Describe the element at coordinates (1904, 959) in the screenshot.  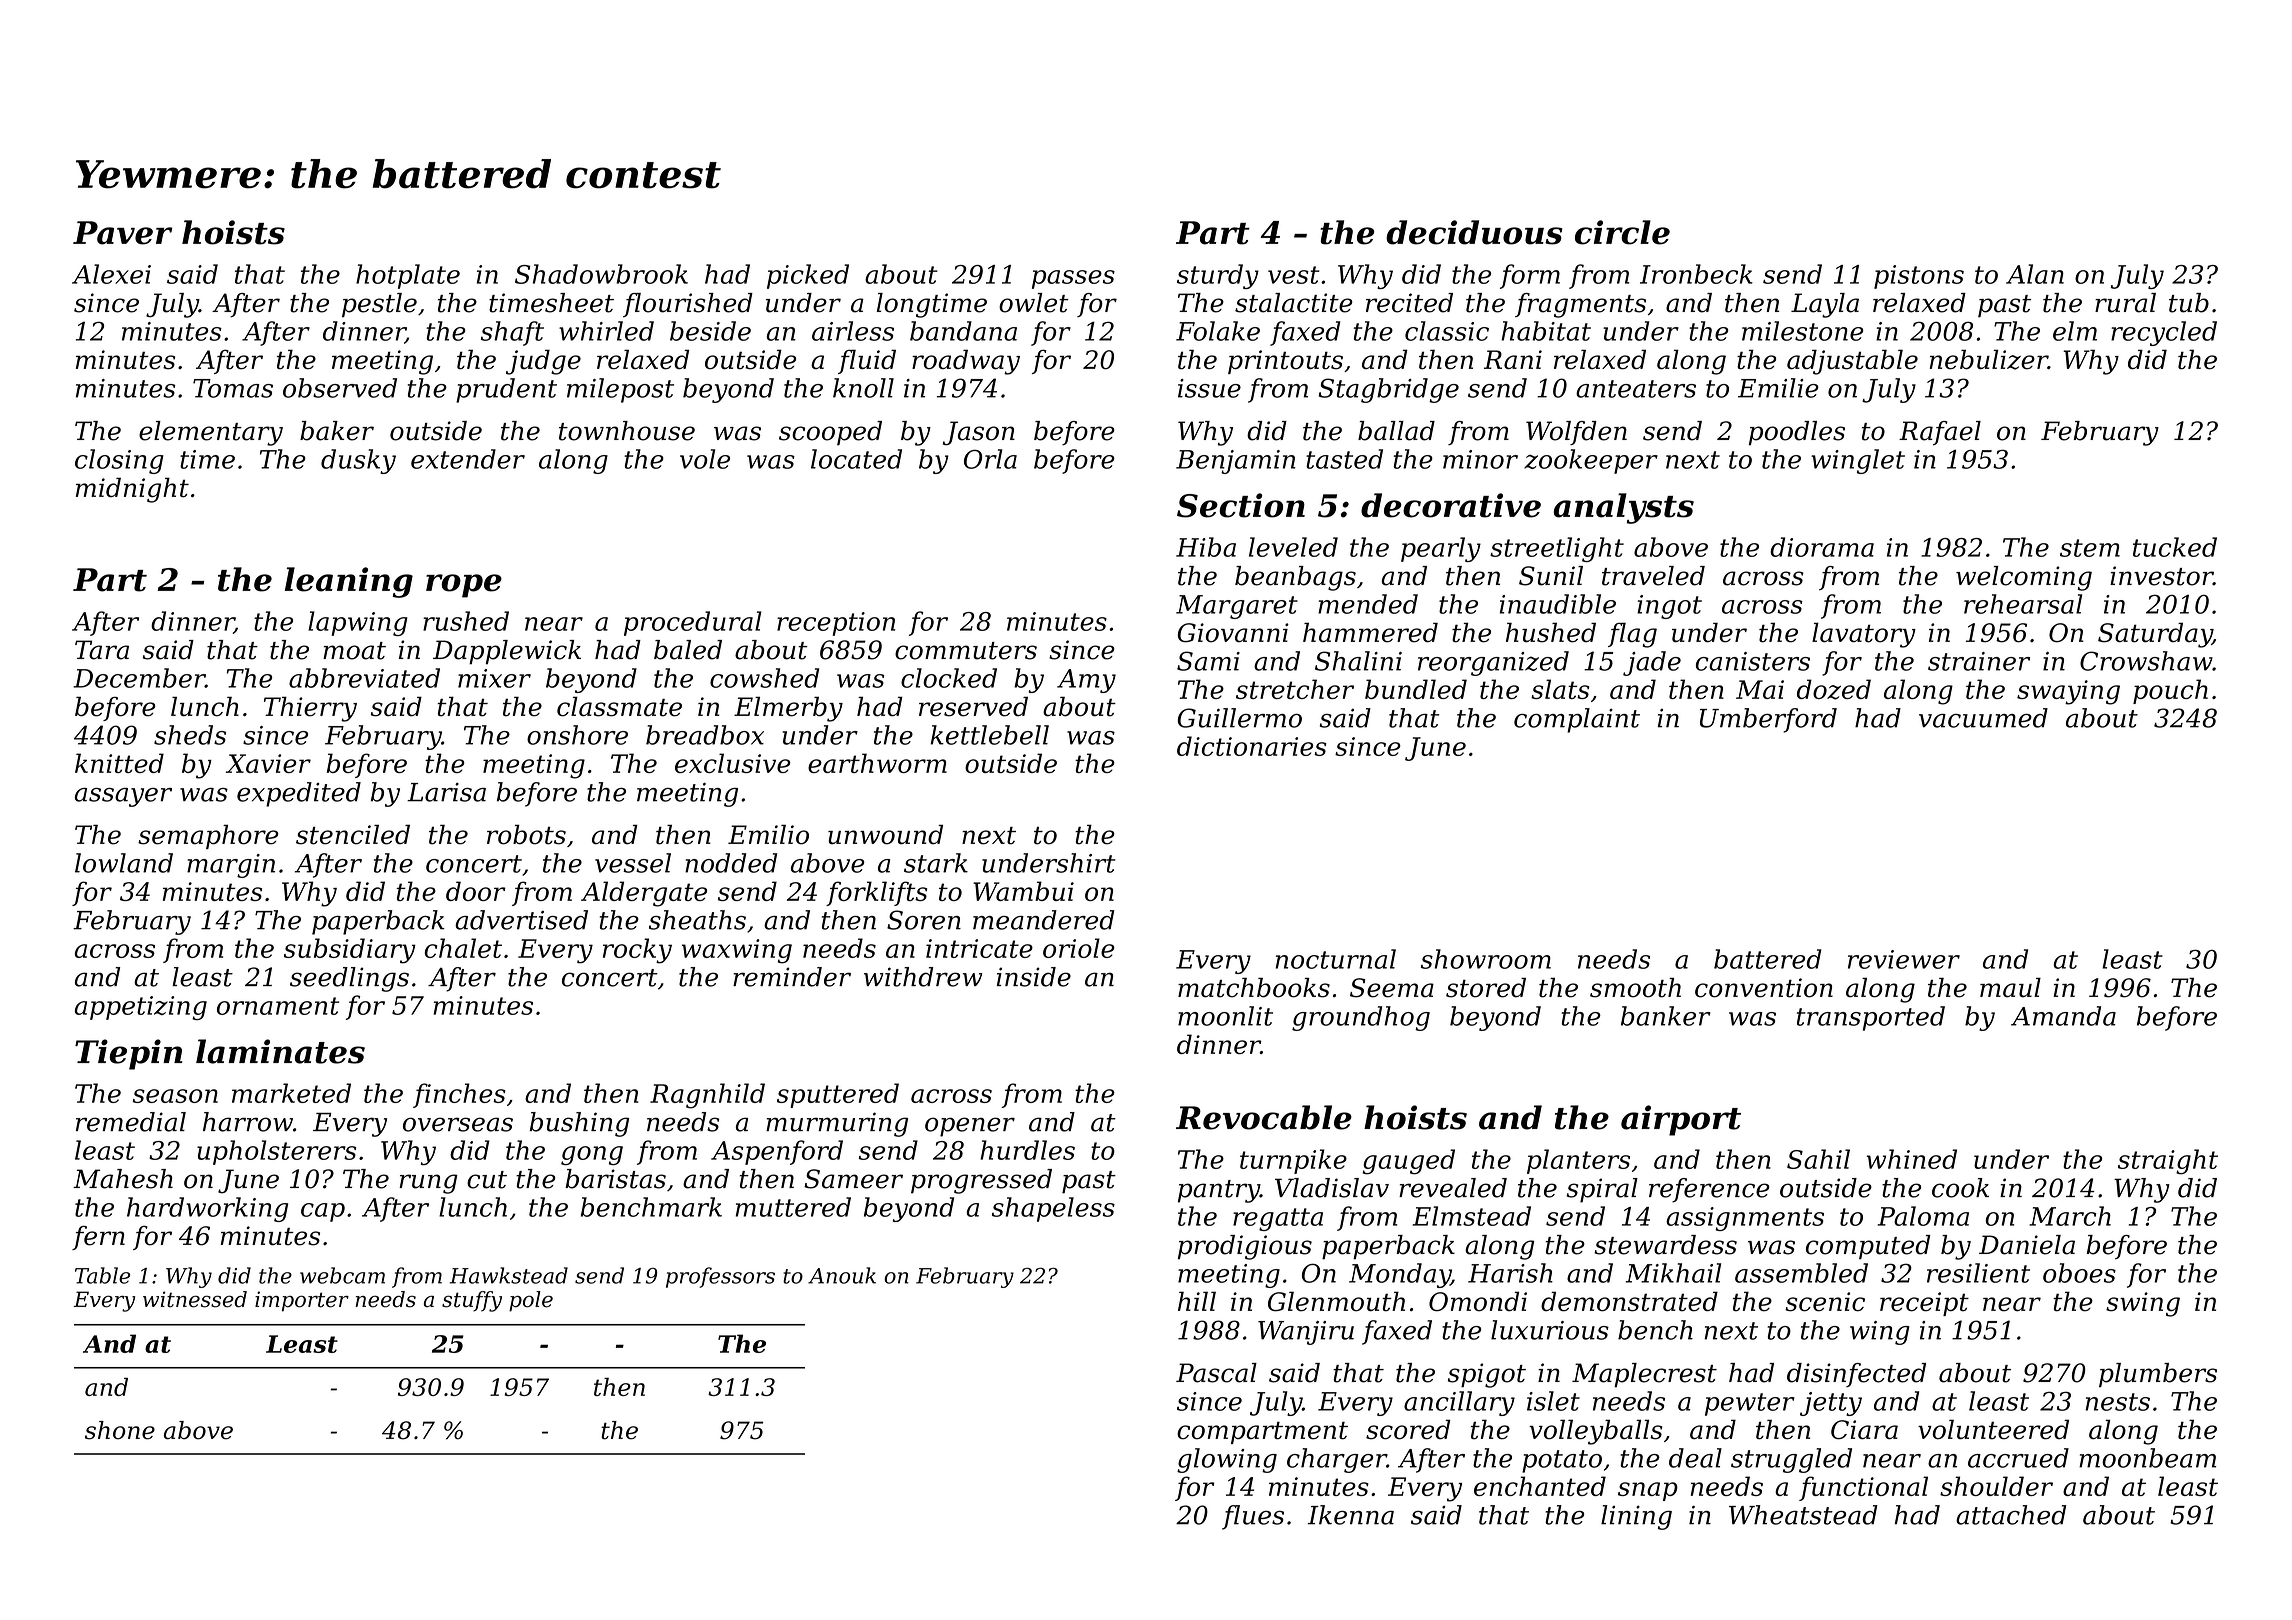
I see `reviewer` at that location.
